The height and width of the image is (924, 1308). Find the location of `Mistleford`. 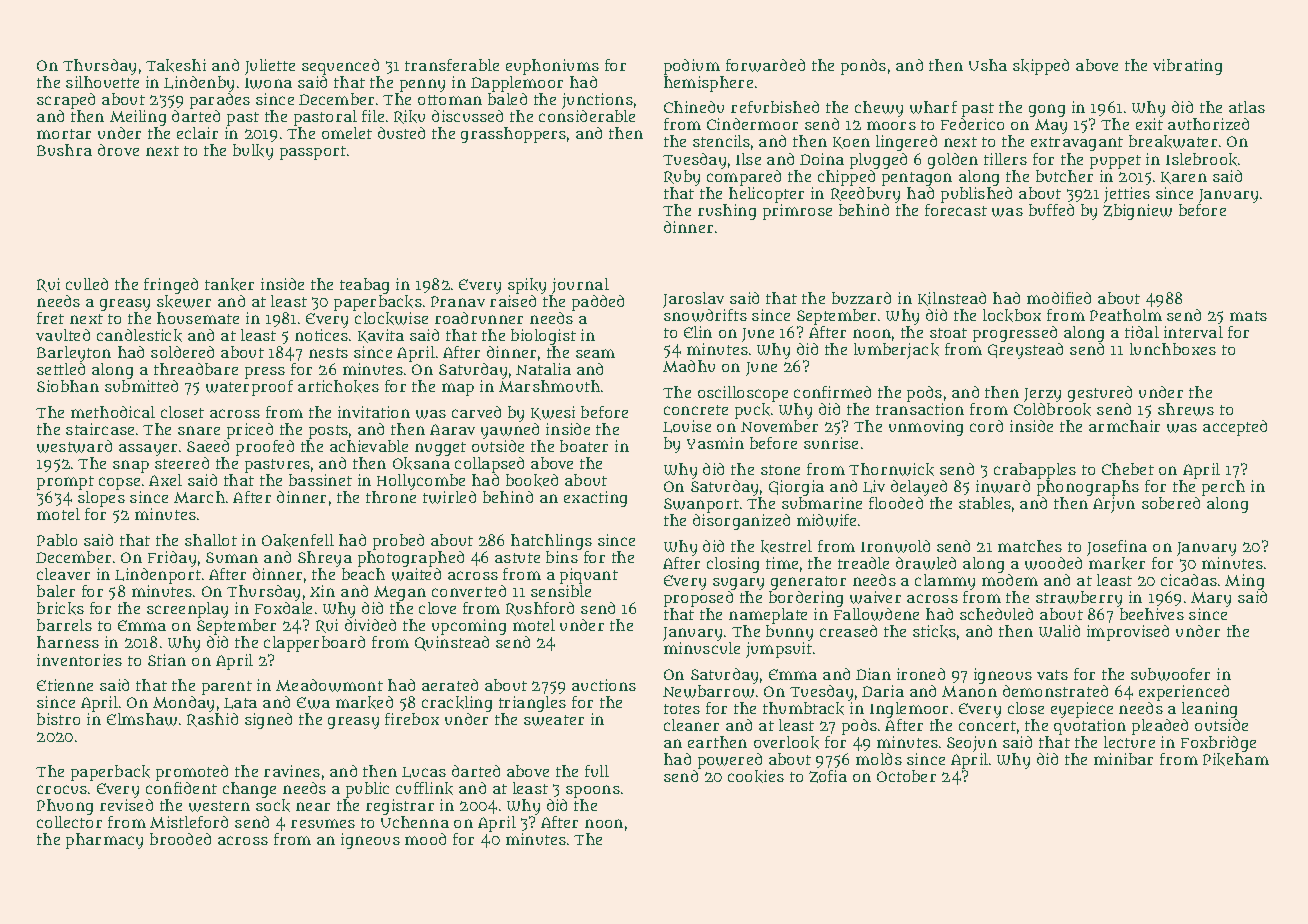

Mistleford is located at coordinates (189, 822).
